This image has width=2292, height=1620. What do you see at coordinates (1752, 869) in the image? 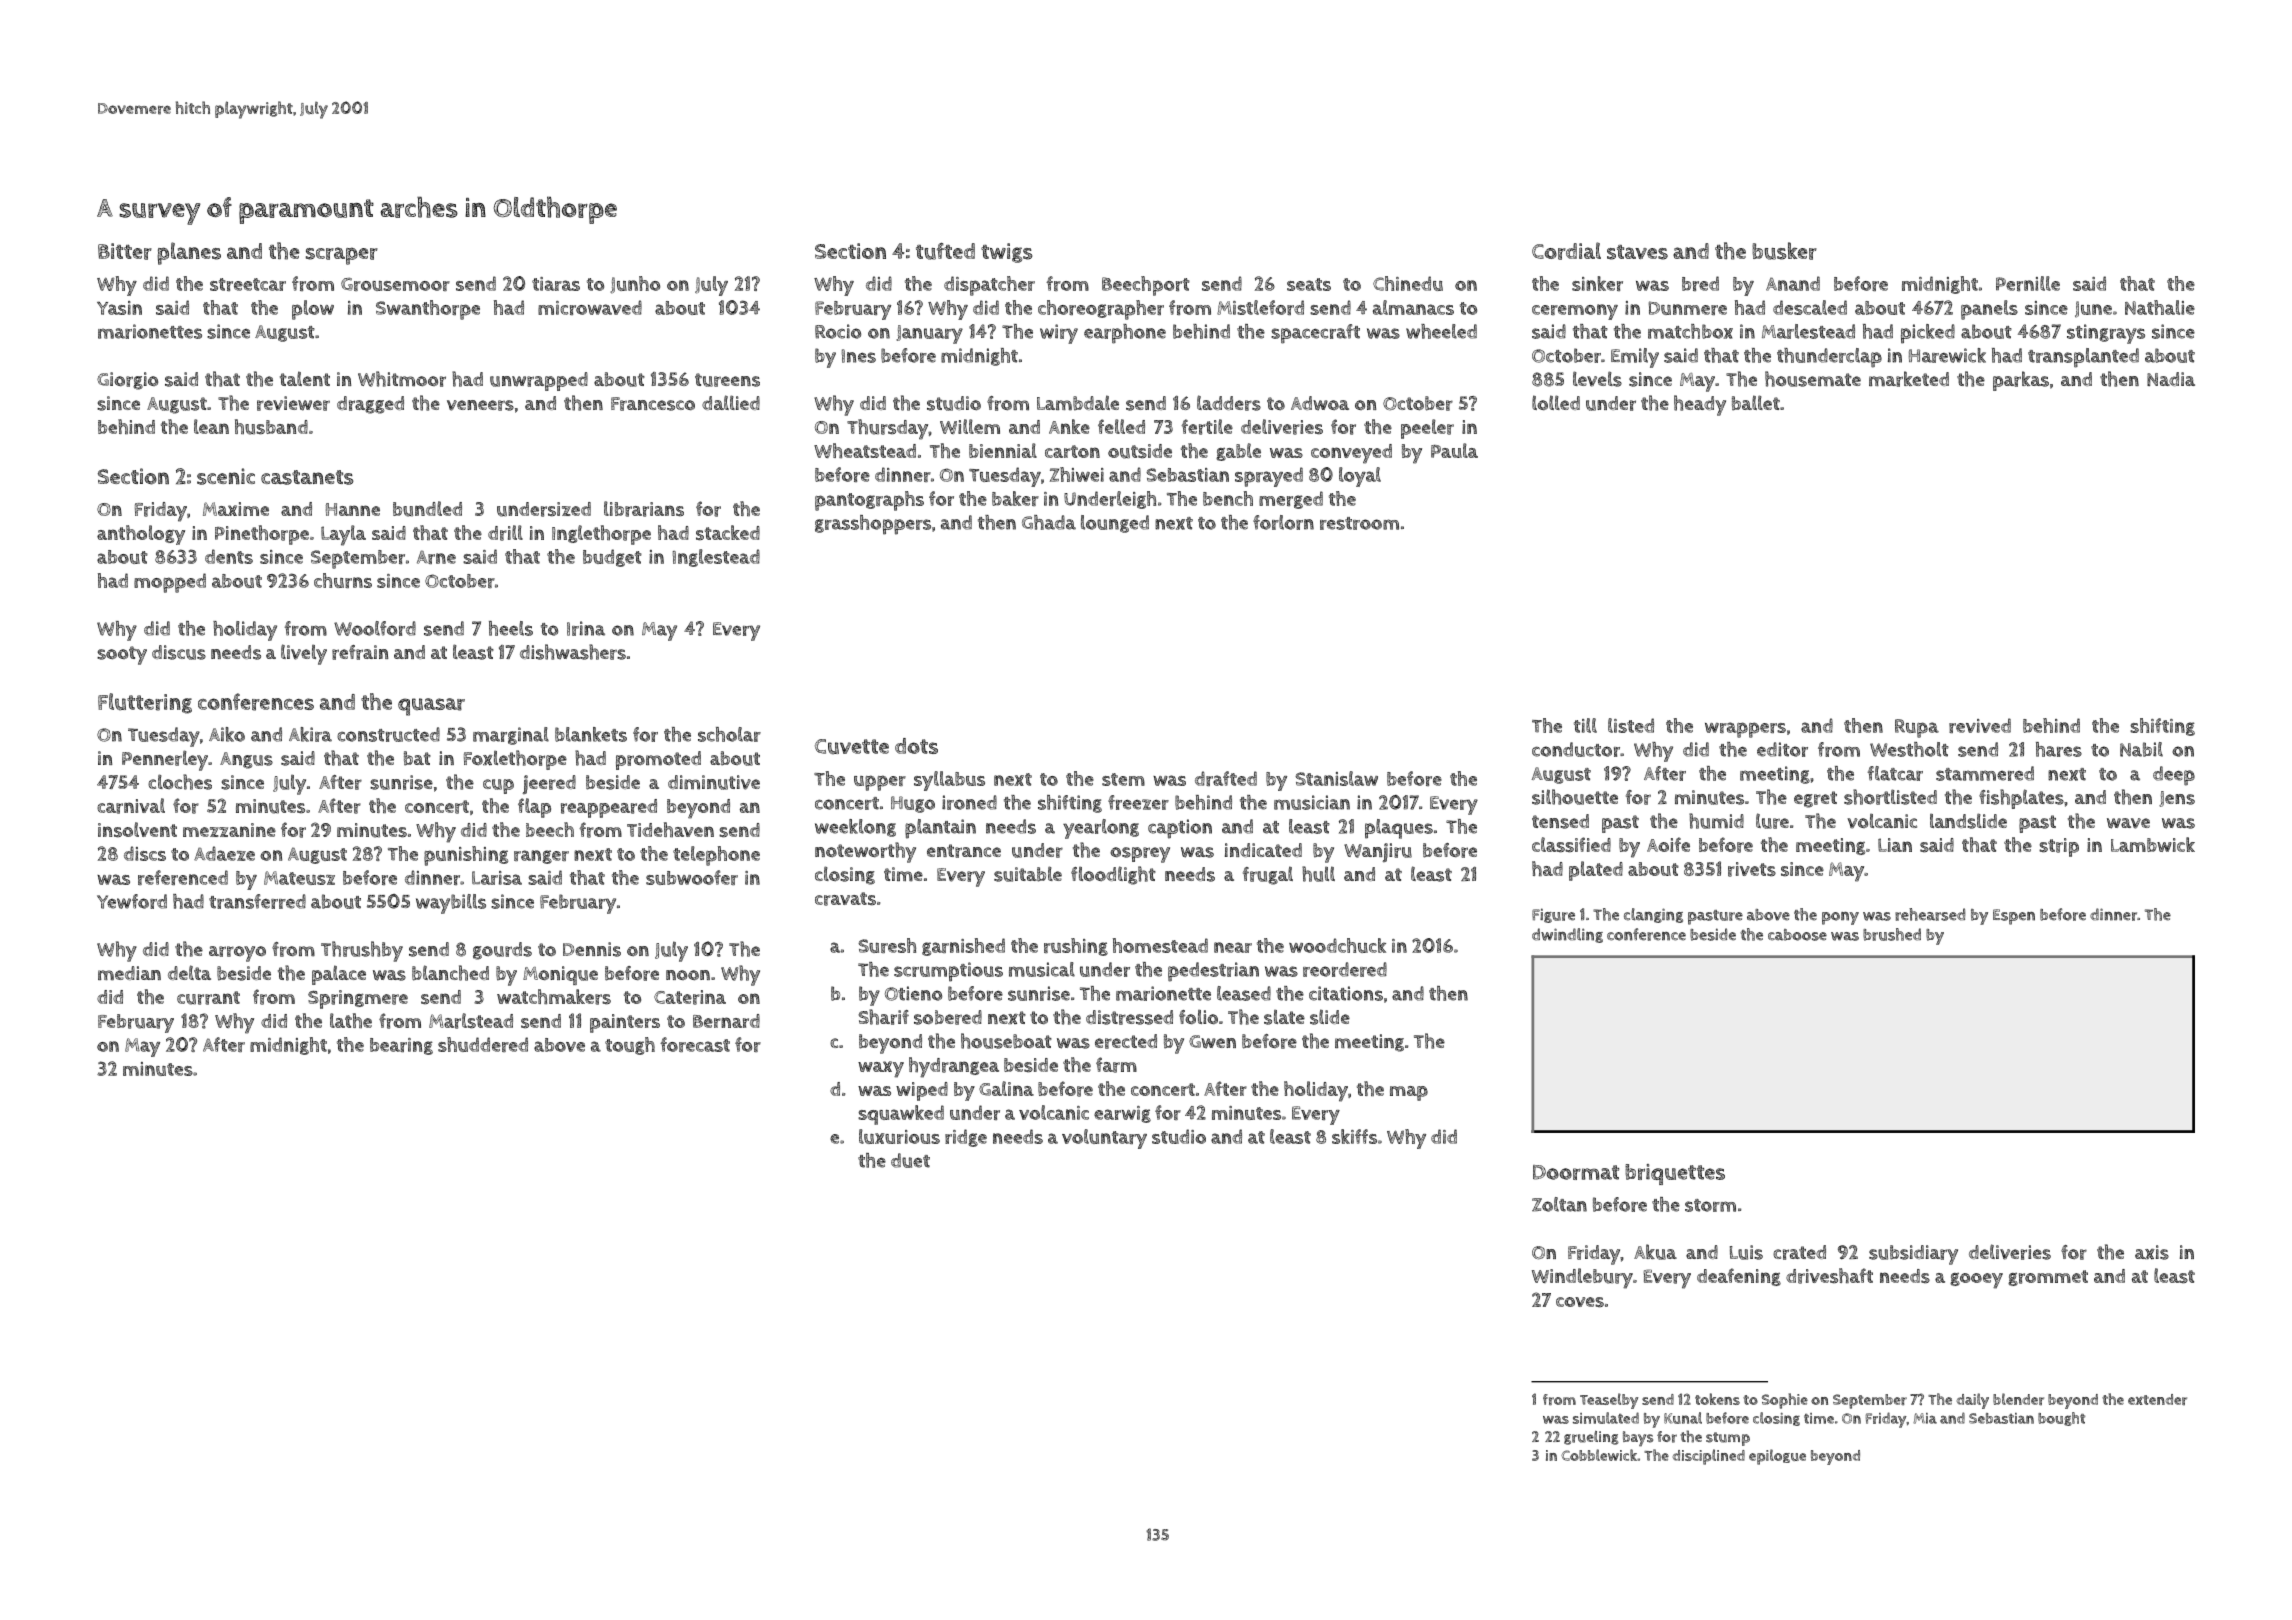
I see `rivets` at bounding box center [1752, 869].
